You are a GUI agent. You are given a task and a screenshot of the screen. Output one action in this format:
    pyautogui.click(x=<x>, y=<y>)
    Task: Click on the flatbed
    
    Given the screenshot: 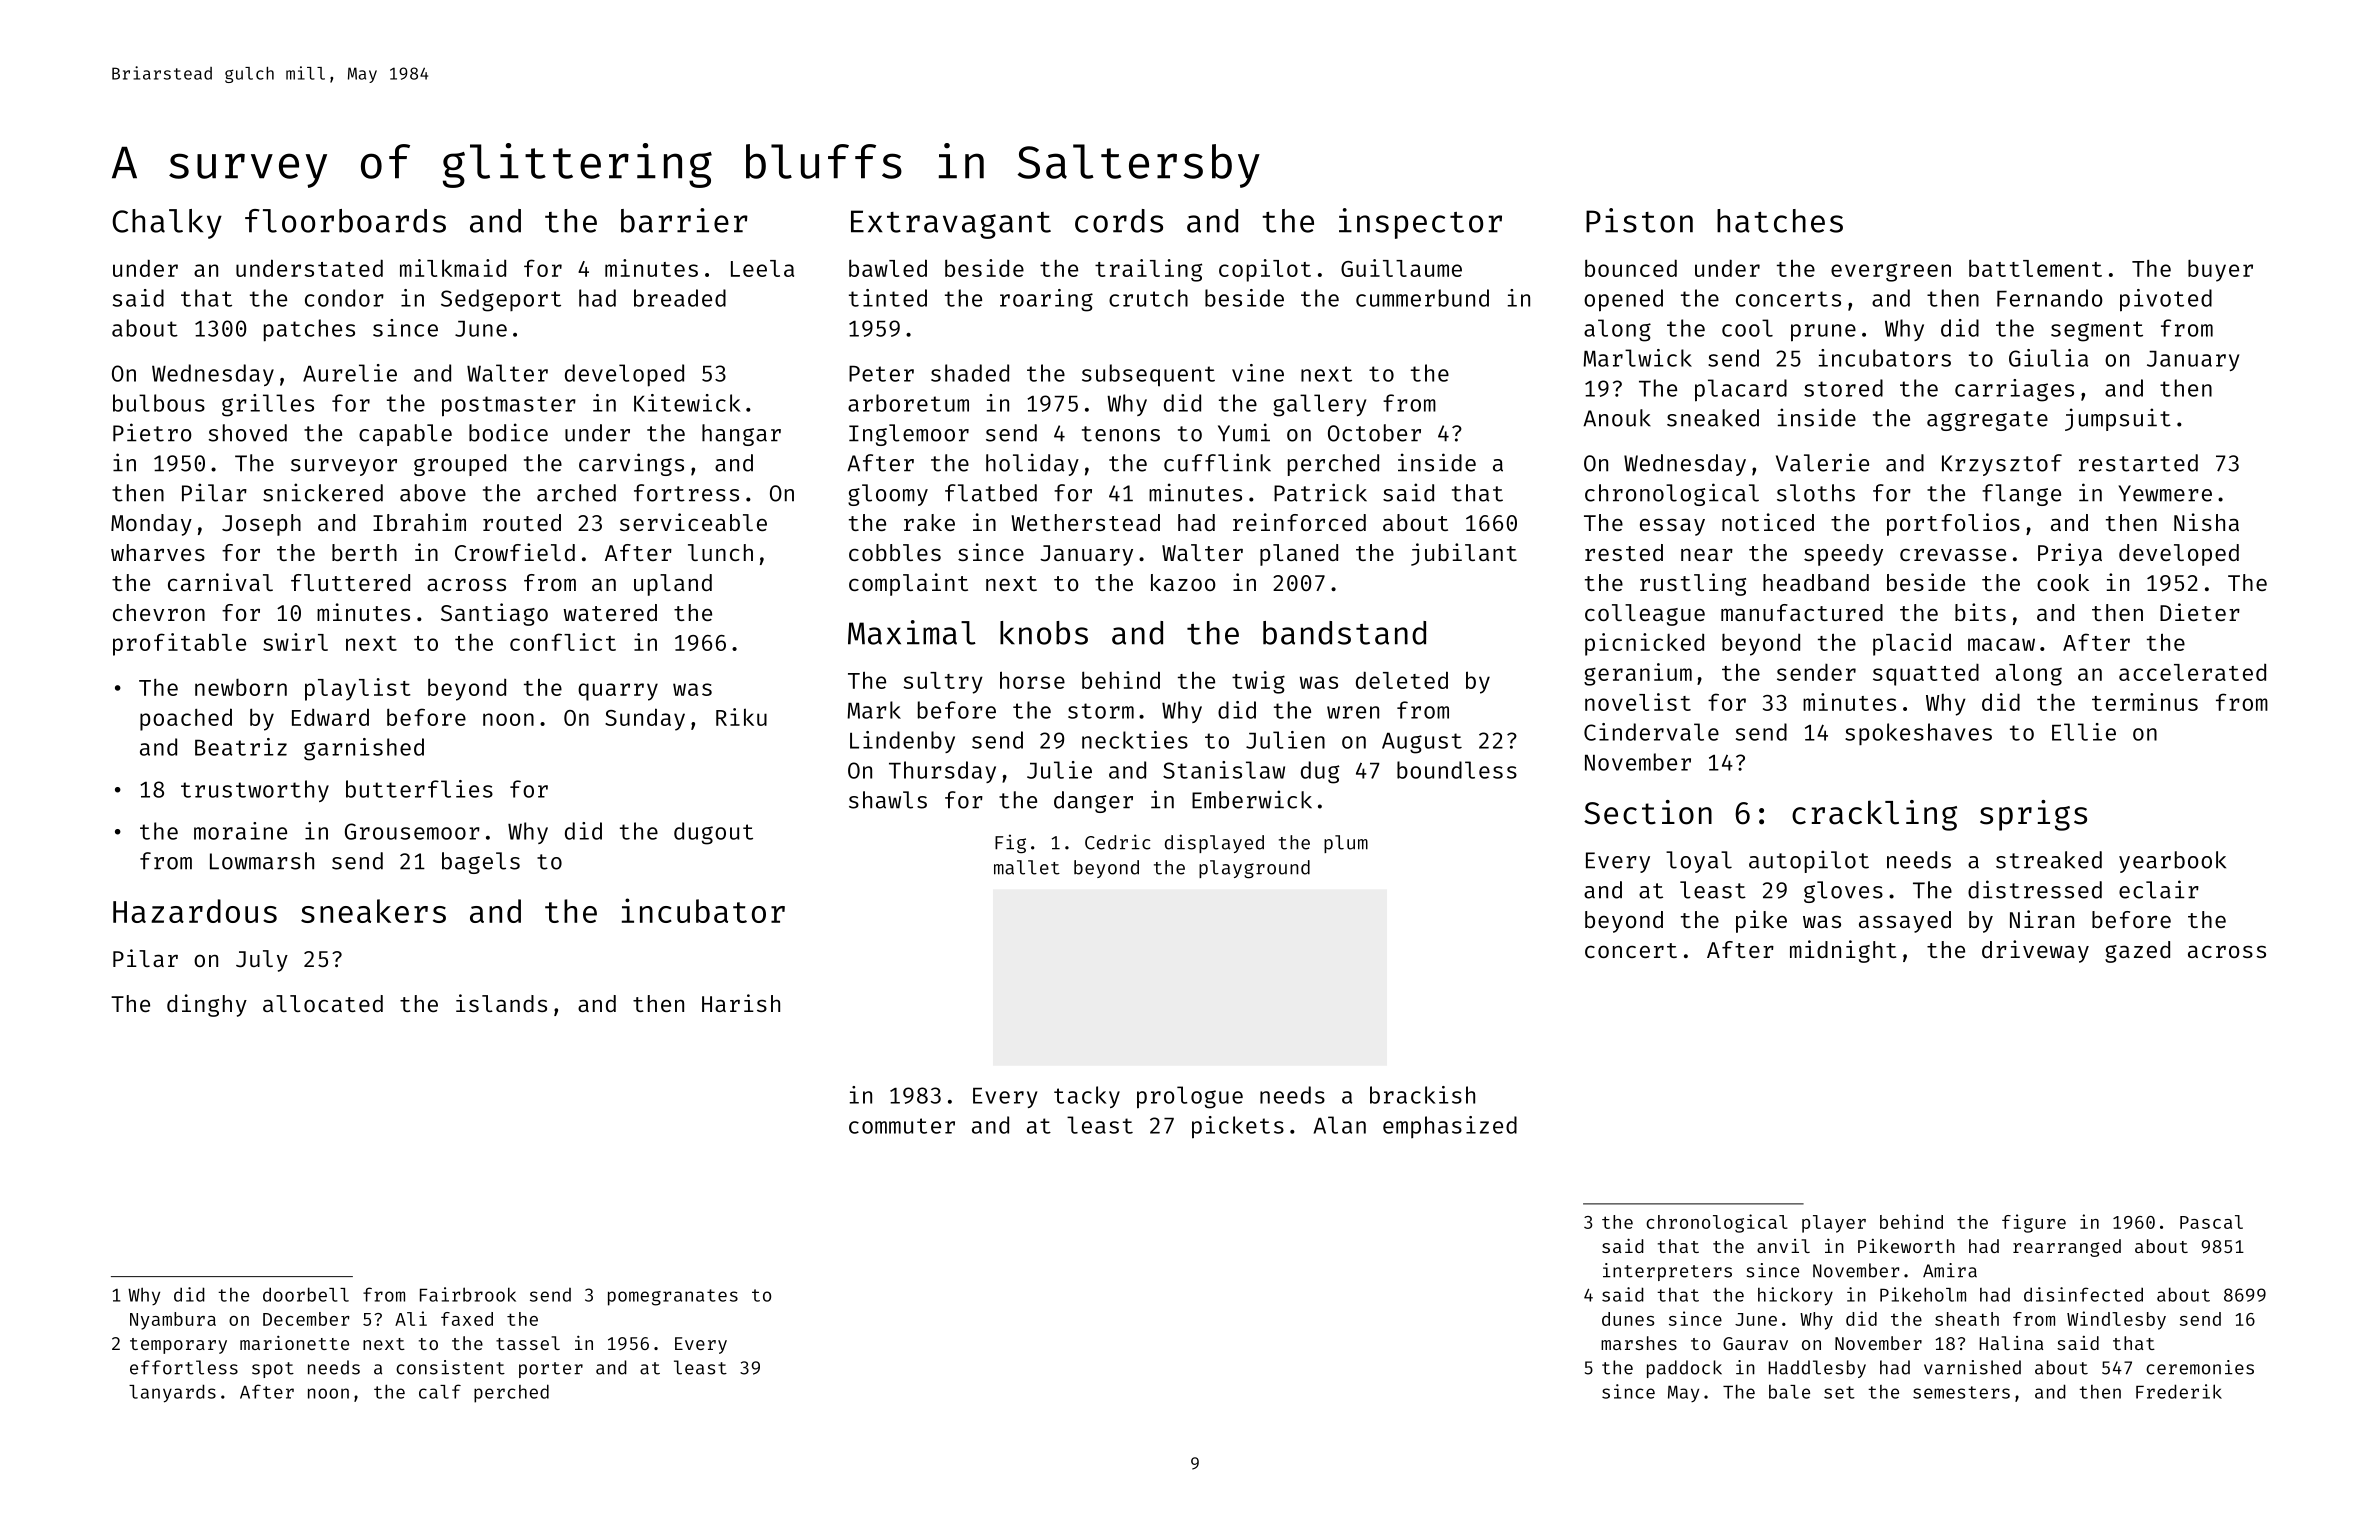 What is the action you would take?
    pyautogui.click(x=991, y=493)
